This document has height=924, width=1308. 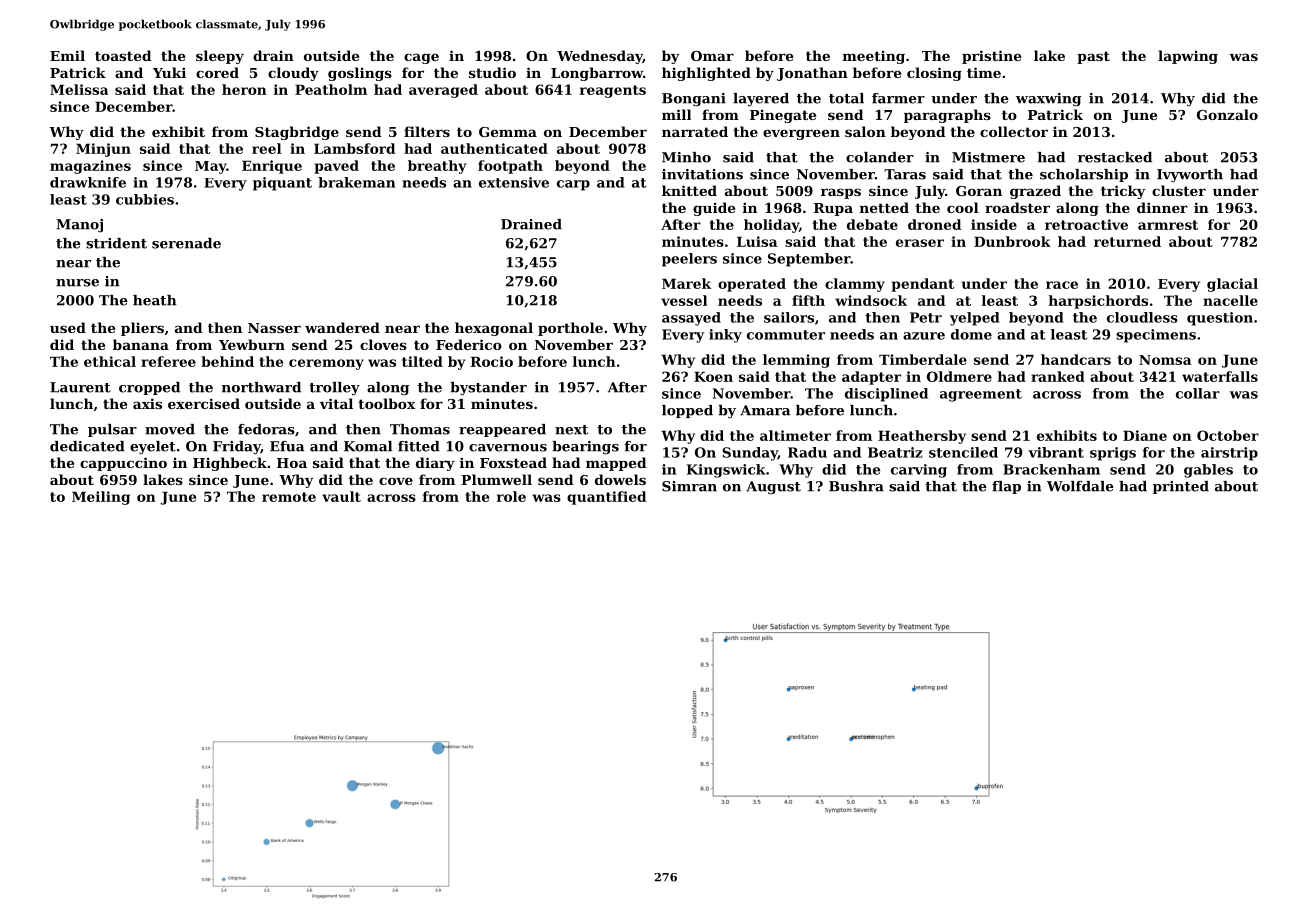 What do you see at coordinates (1188, 57) in the document?
I see `lapwing` at bounding box center [1188, 57].
